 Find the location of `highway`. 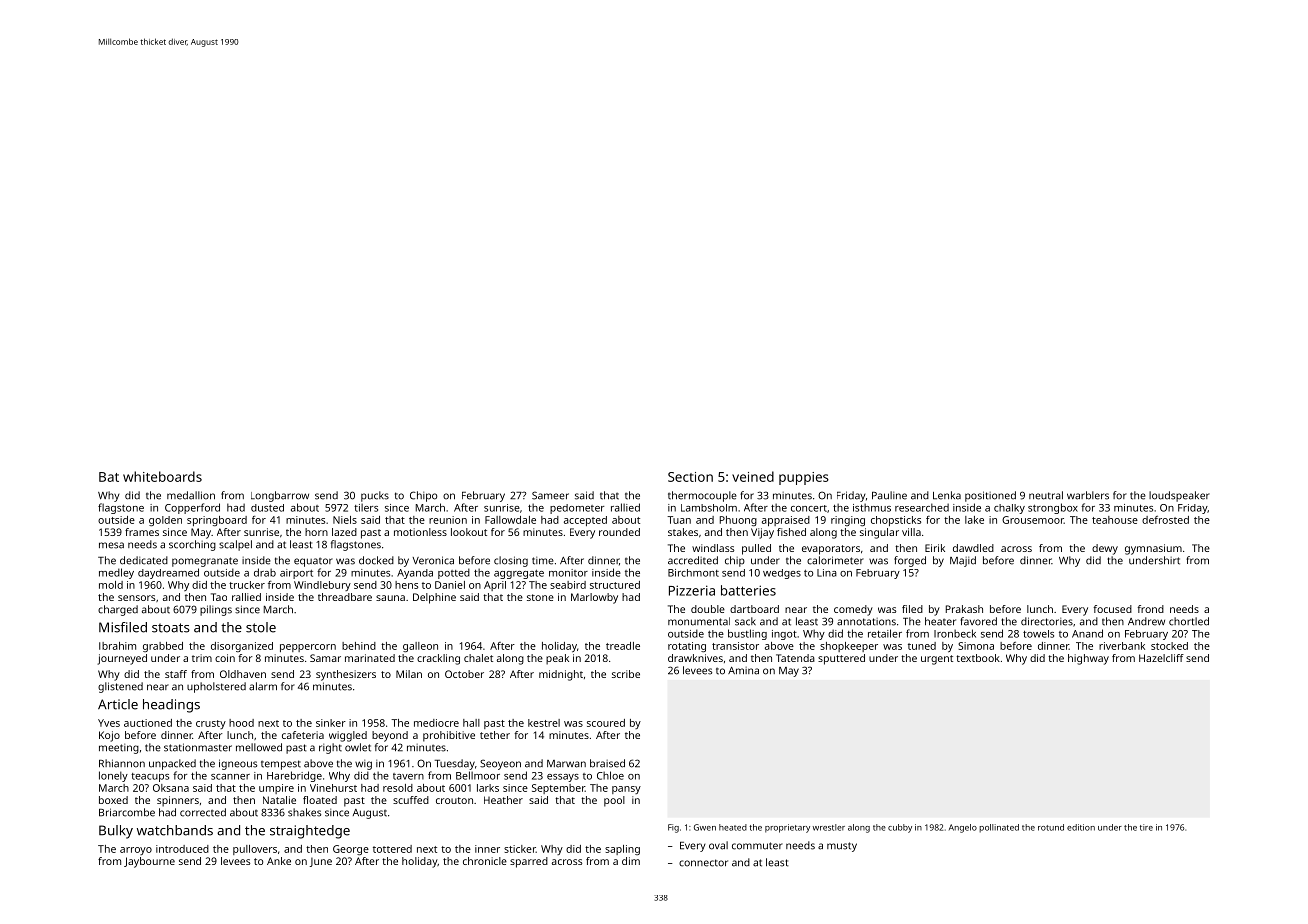

highway is located at coordinates (1088, 659).
